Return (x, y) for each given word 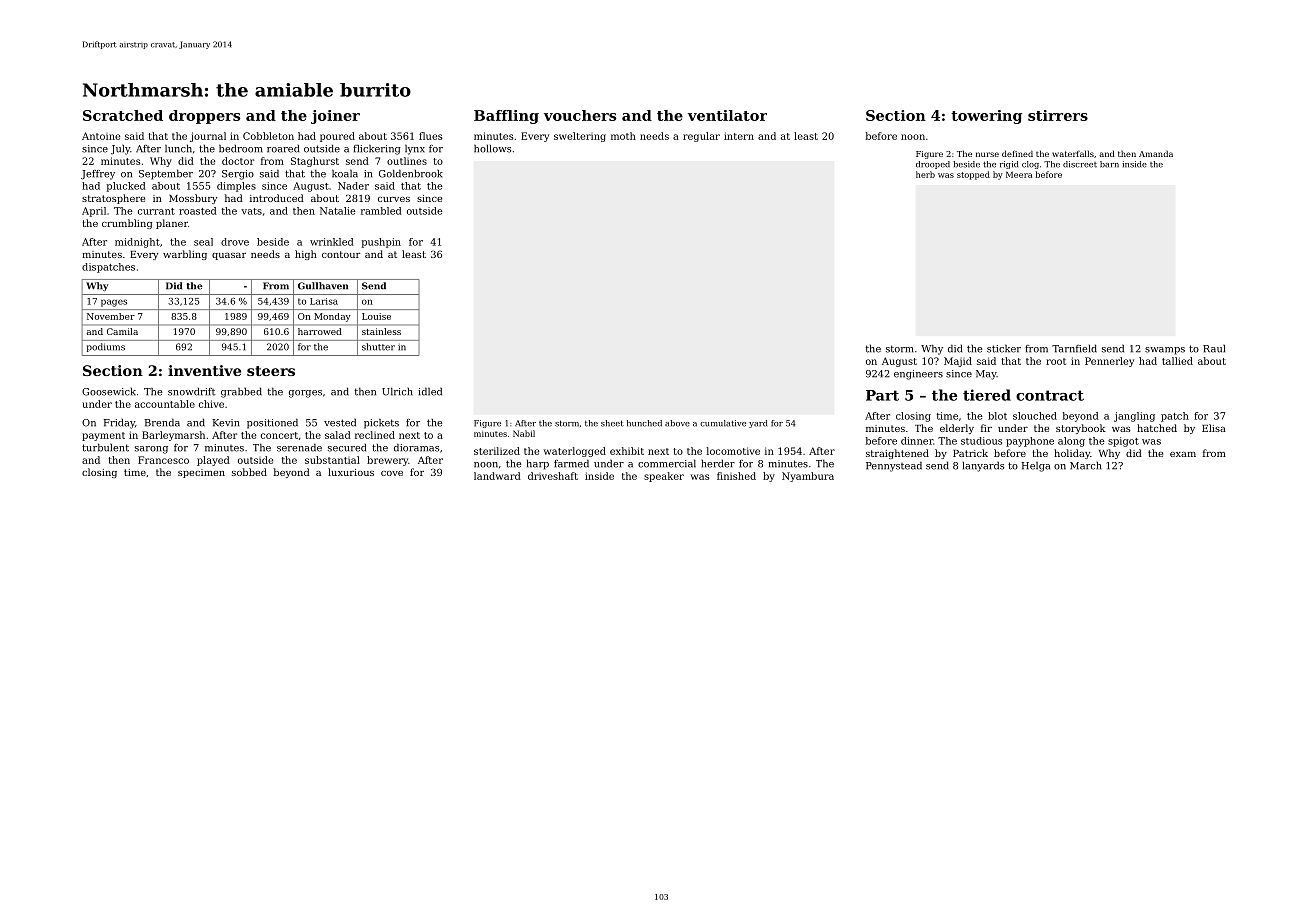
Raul (1214, 349)
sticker (1004, 348)
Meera (1019, 174)
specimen (201, 473)
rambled (381, 211)
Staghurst (315, 162)
